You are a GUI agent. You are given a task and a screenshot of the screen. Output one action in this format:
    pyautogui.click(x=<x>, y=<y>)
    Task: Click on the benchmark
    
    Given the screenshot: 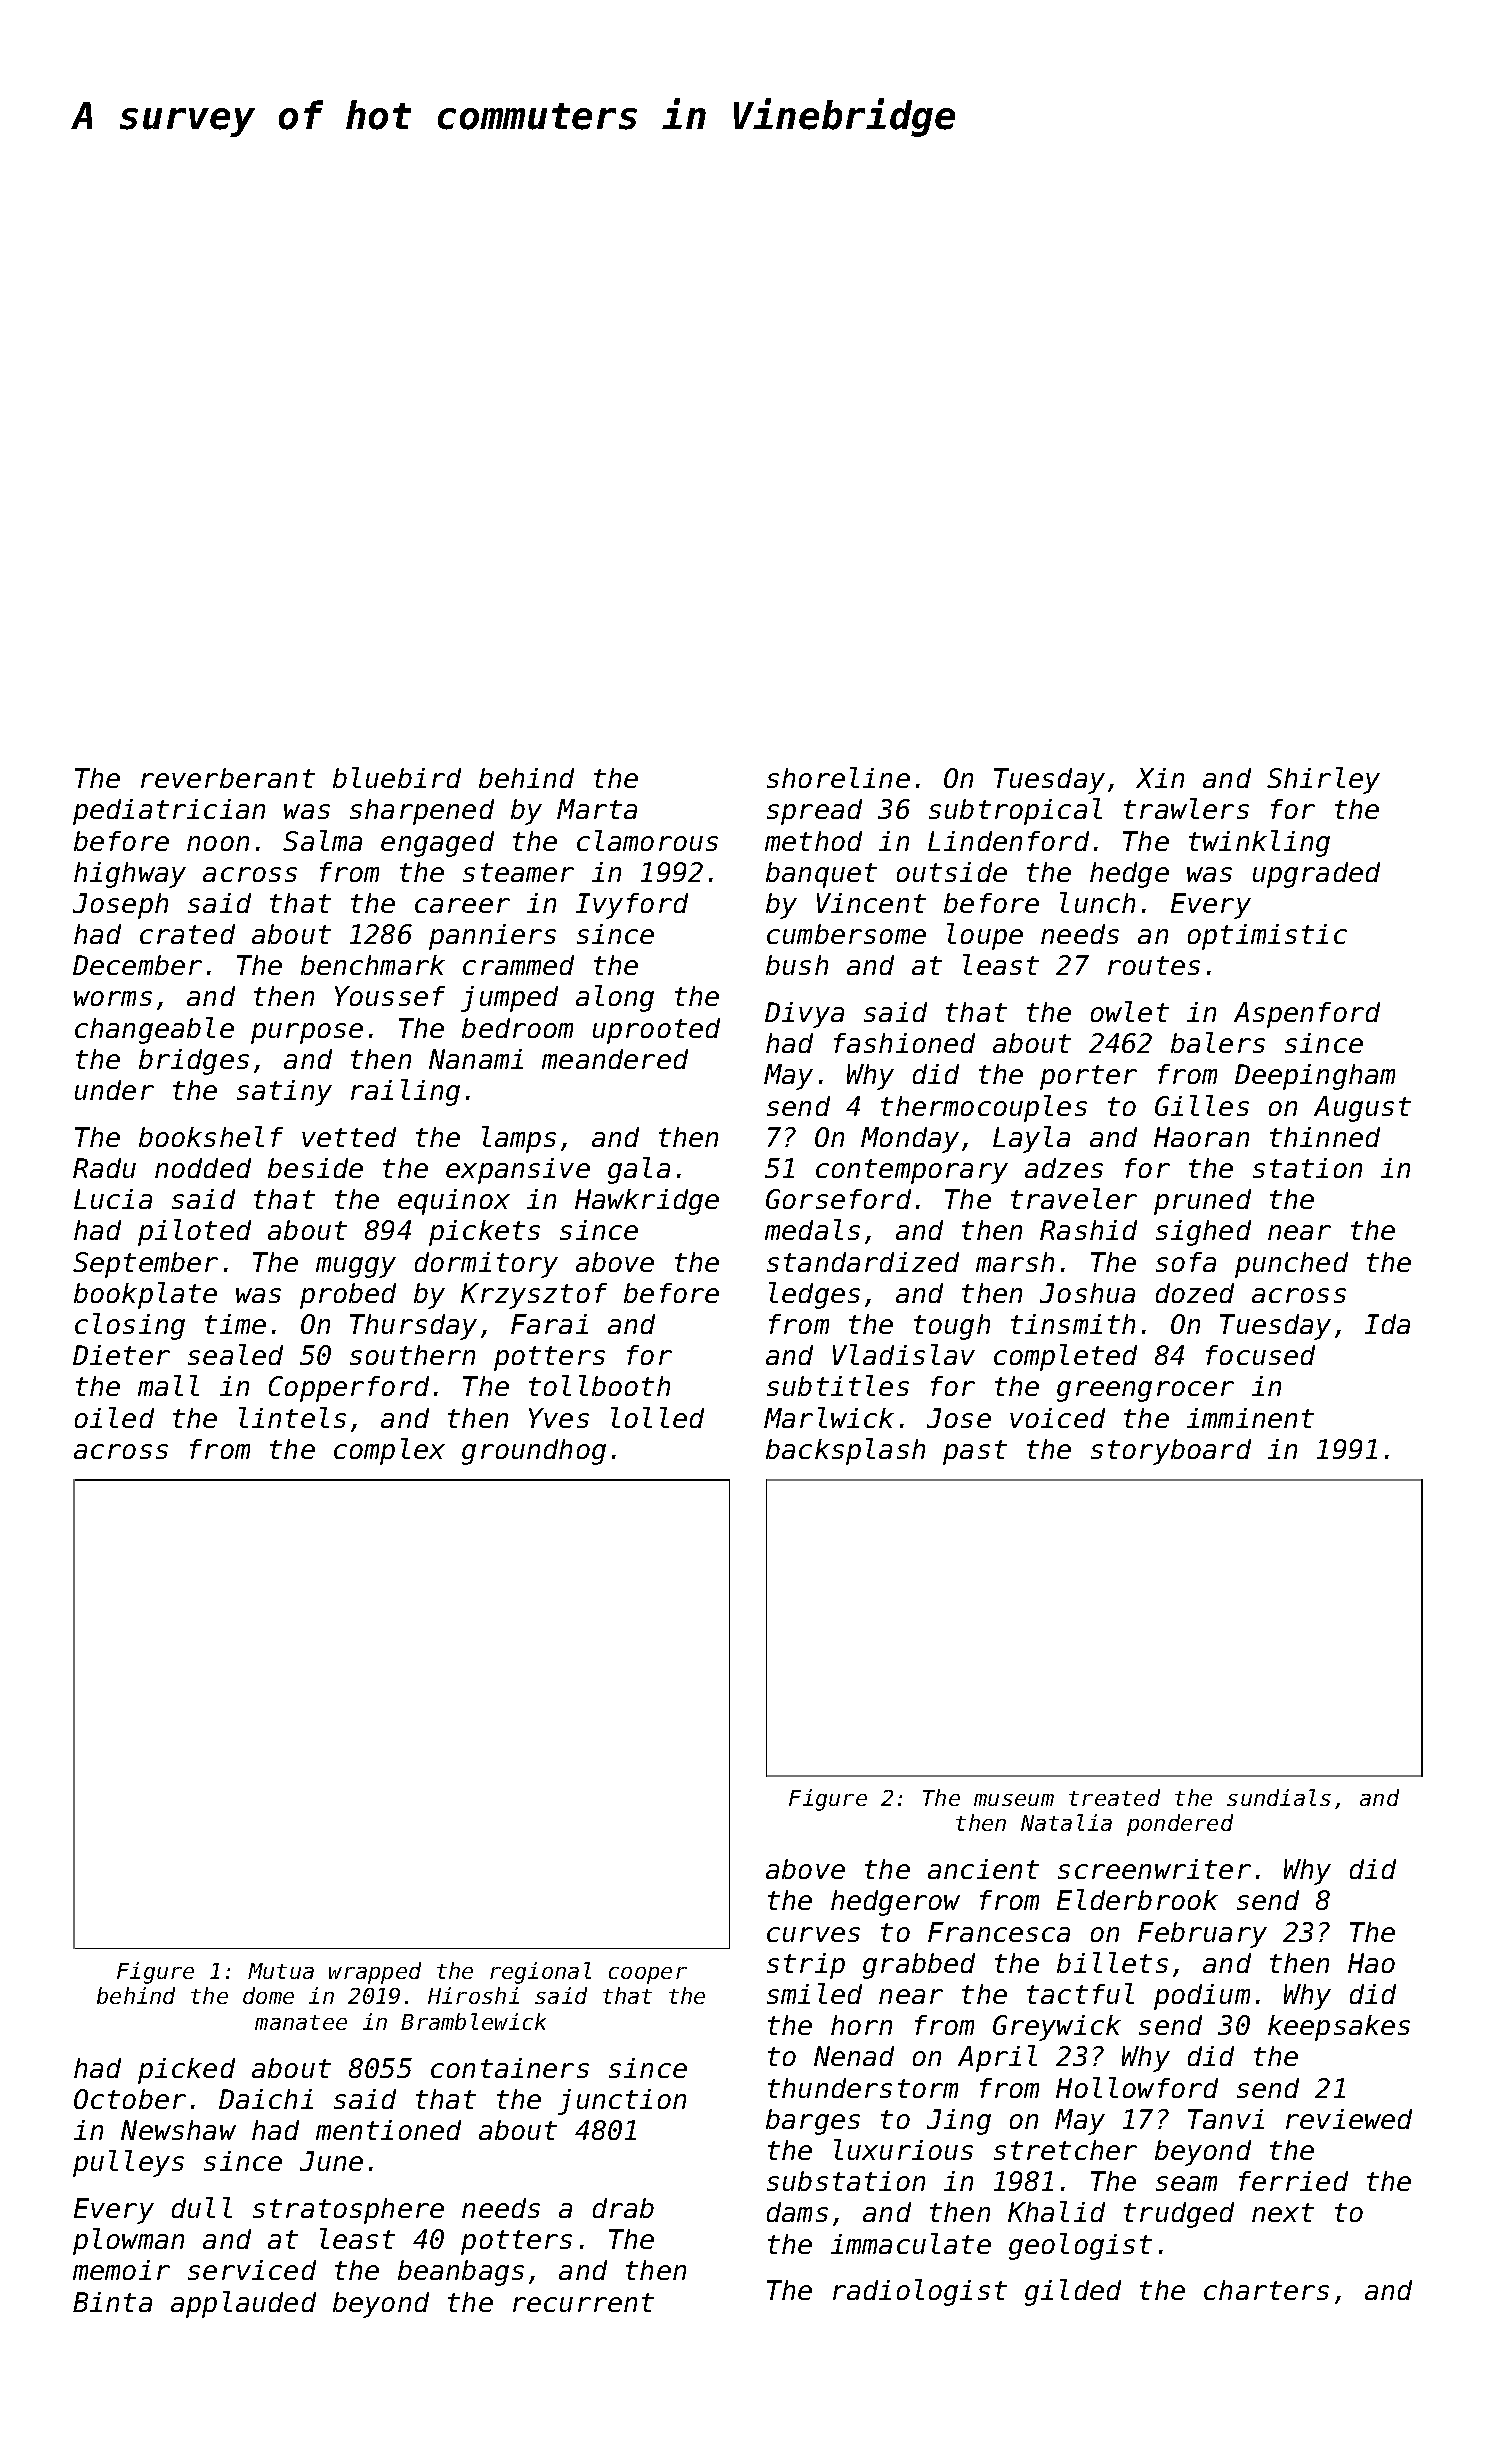 What is the action you would take?
    pyautogui.click(x=373, y=965)
